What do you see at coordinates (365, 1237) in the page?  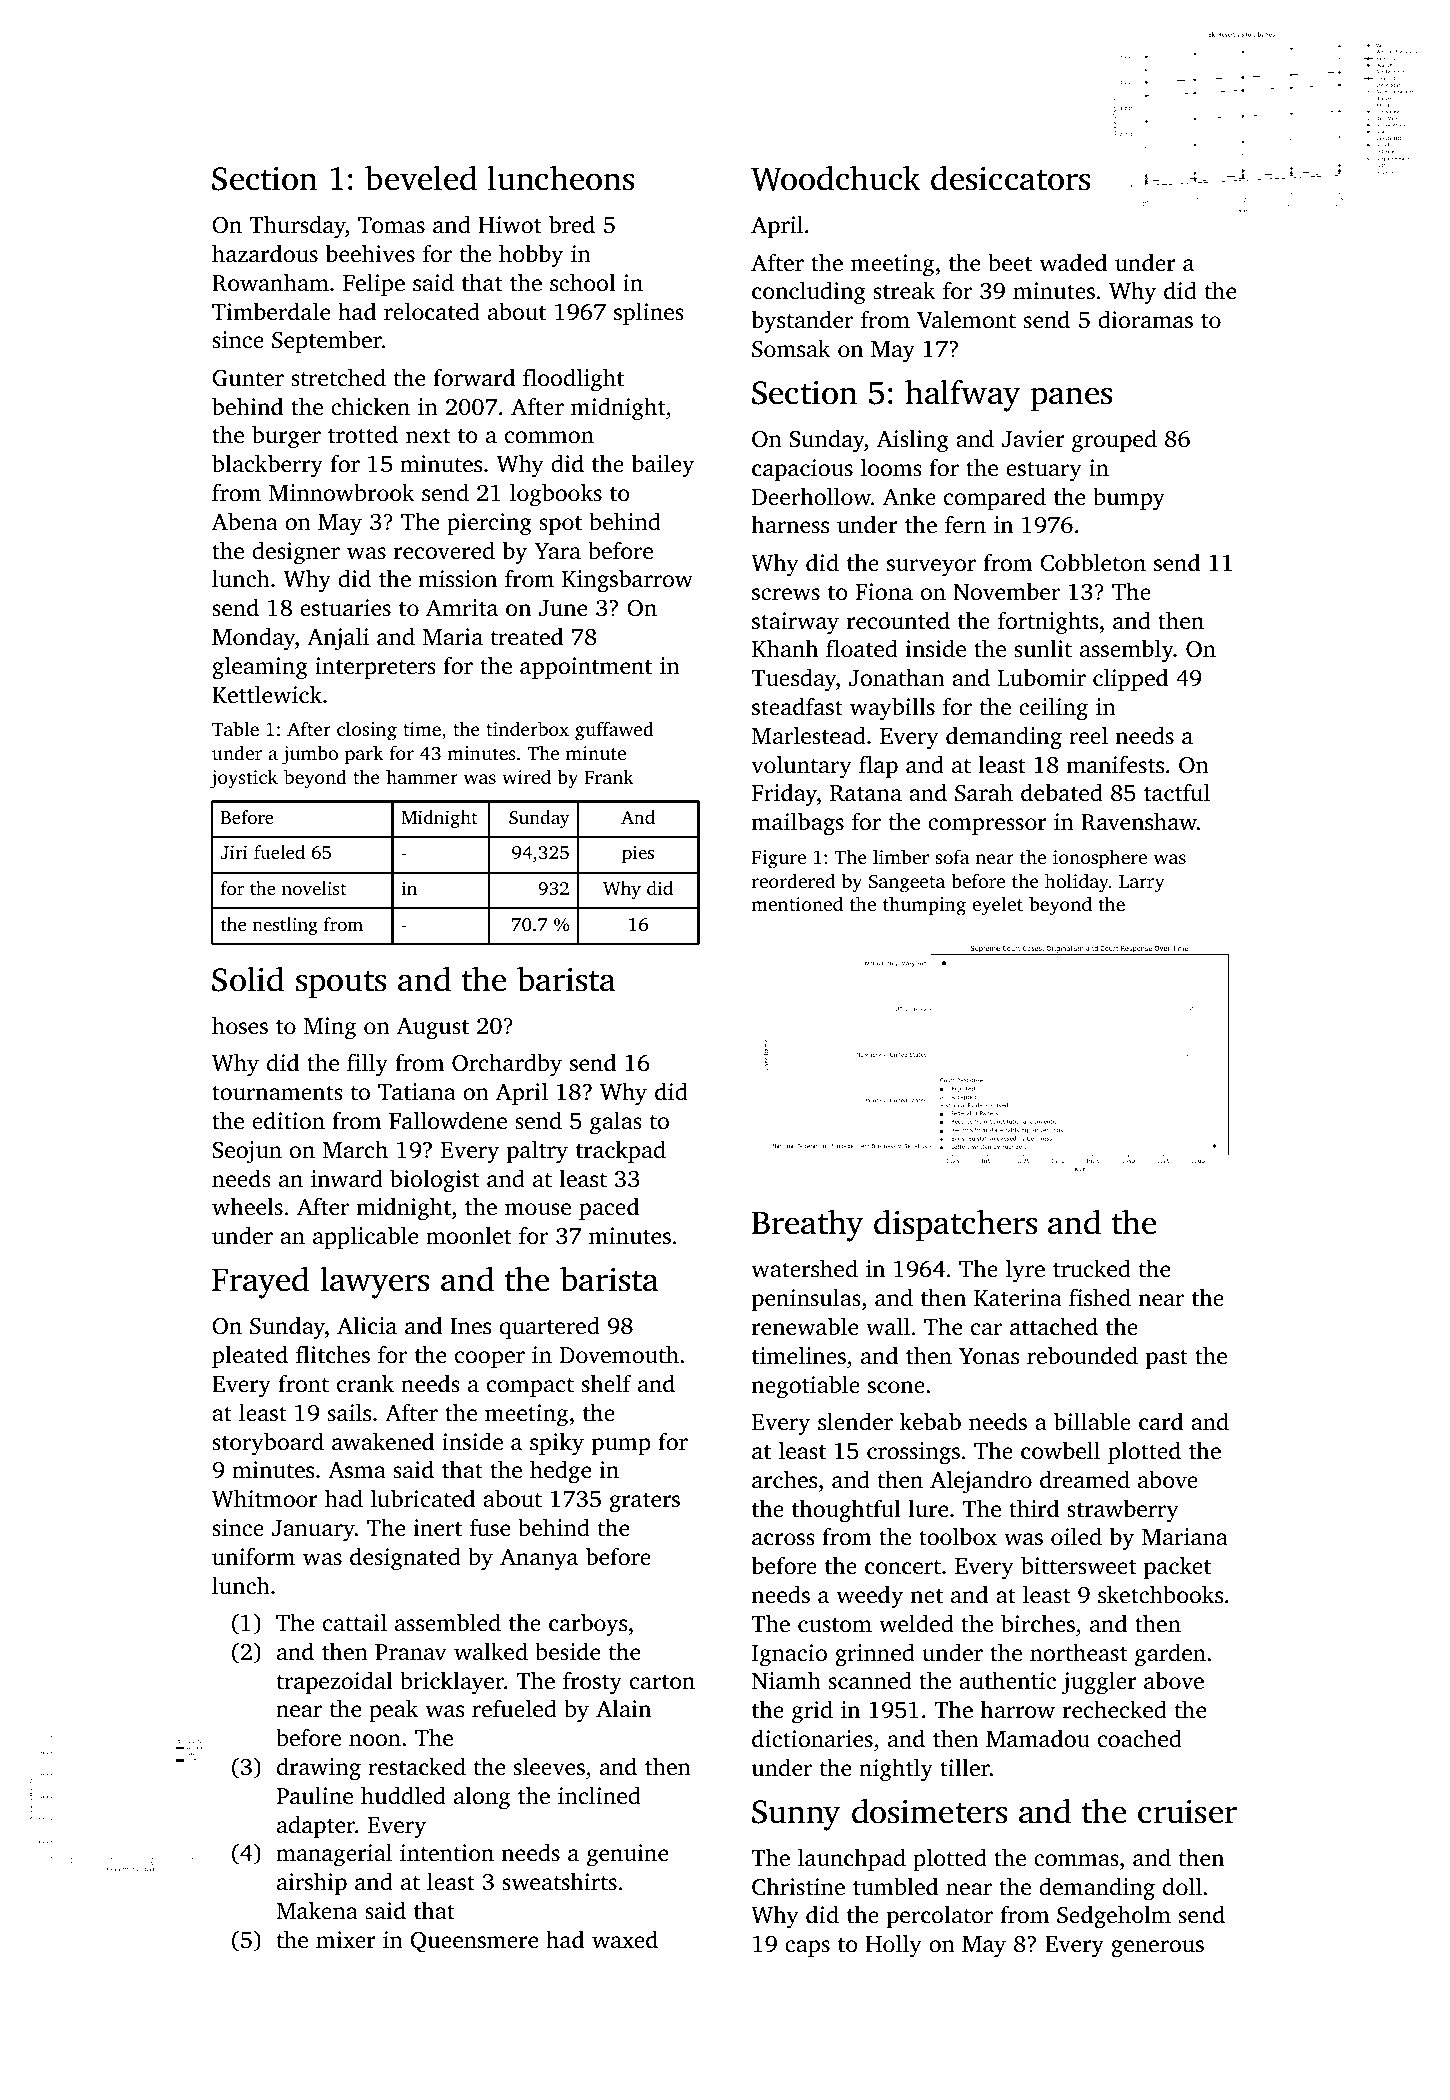 I see `applicable` at bounding box center [365, 1237].
